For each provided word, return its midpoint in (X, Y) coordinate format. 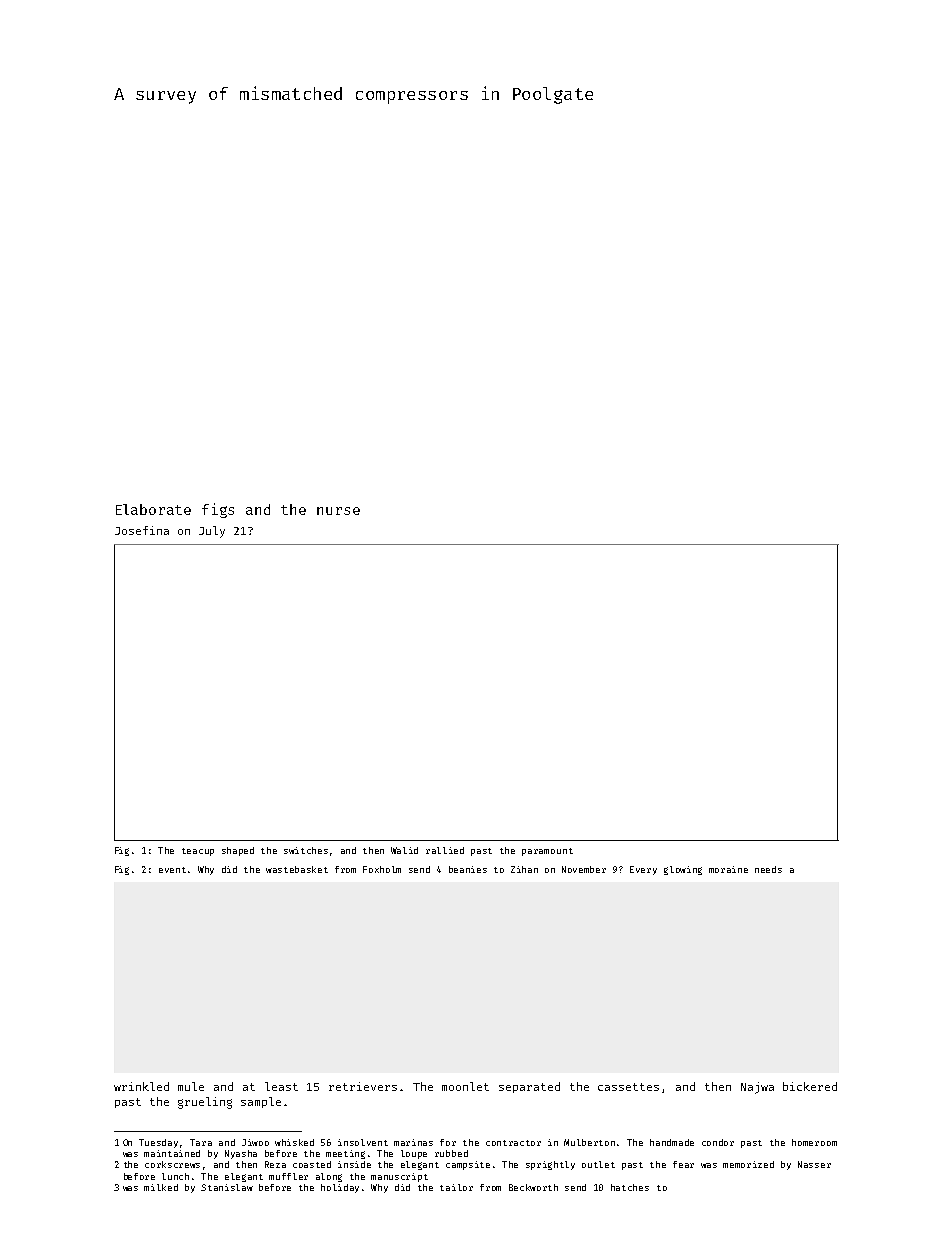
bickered (810, 1086)
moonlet (465, 1086)
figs (218, 510)
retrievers (363, 1086)
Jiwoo (255, 1142)
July (212, 532)
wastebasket (297, 869)
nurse (338, 511)
